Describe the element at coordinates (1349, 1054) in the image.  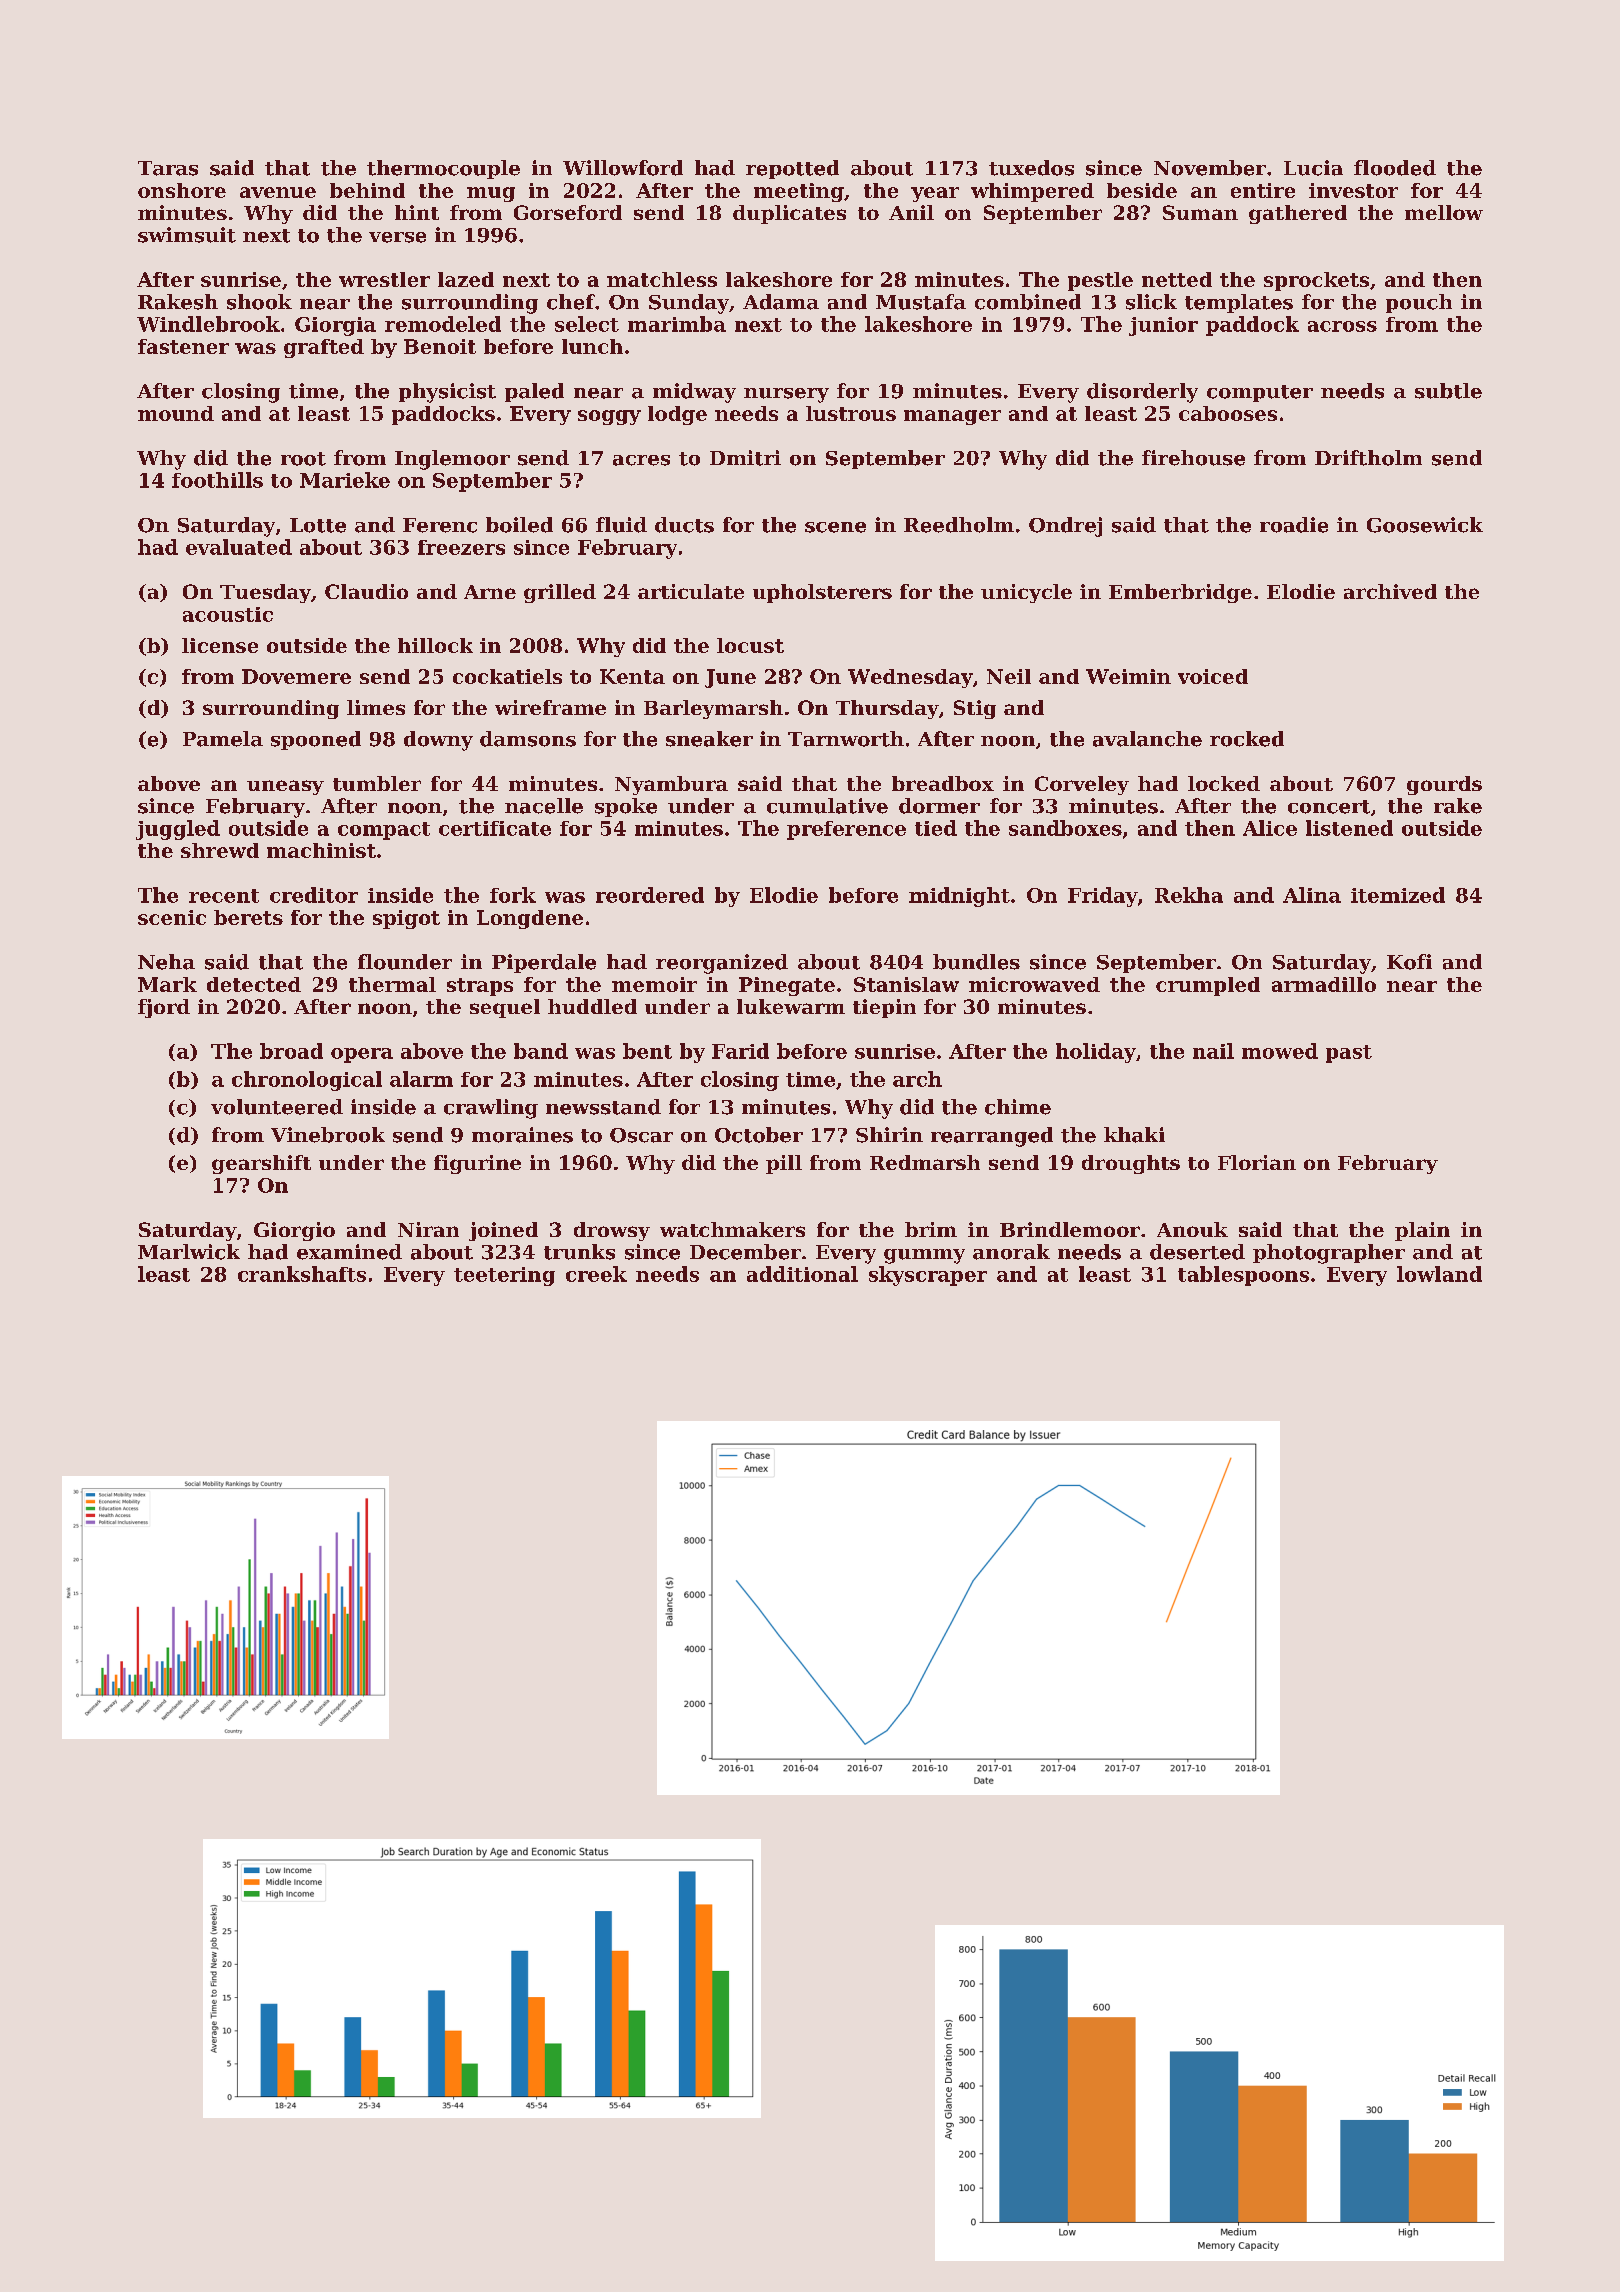
I see `past` at that location.
